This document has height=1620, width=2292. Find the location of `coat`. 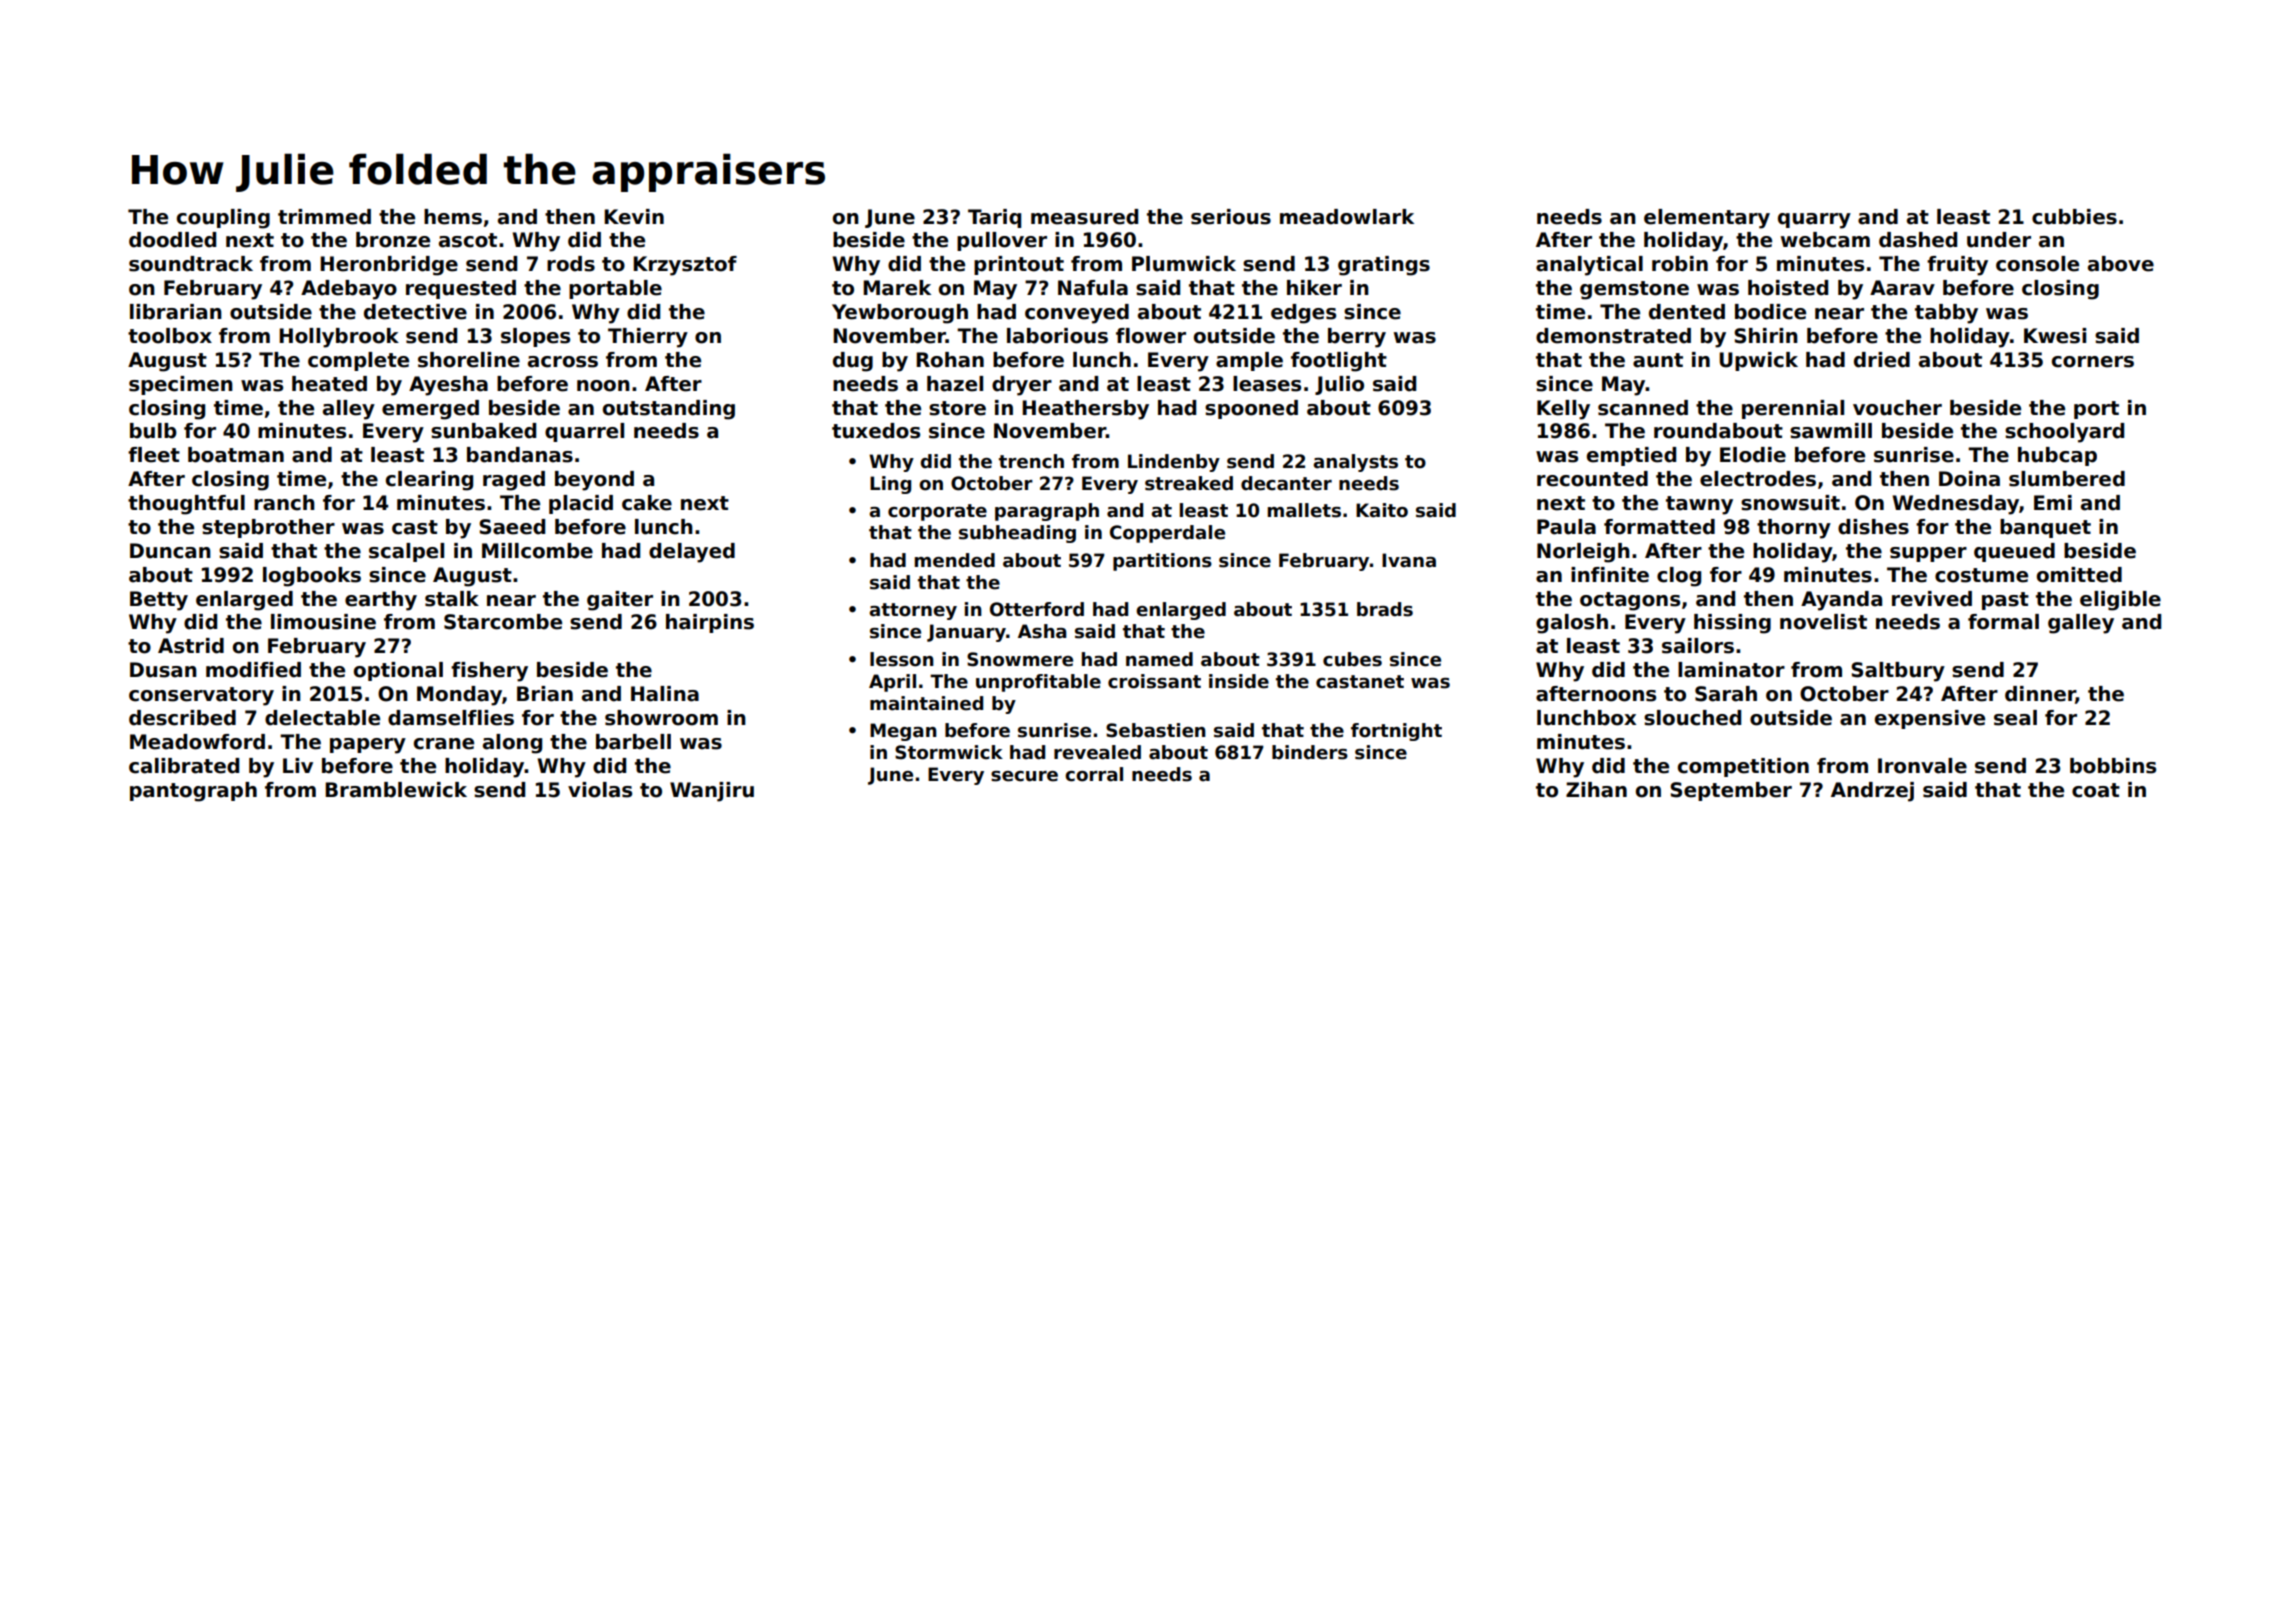

coat is located at coordinates (2096, 790).
